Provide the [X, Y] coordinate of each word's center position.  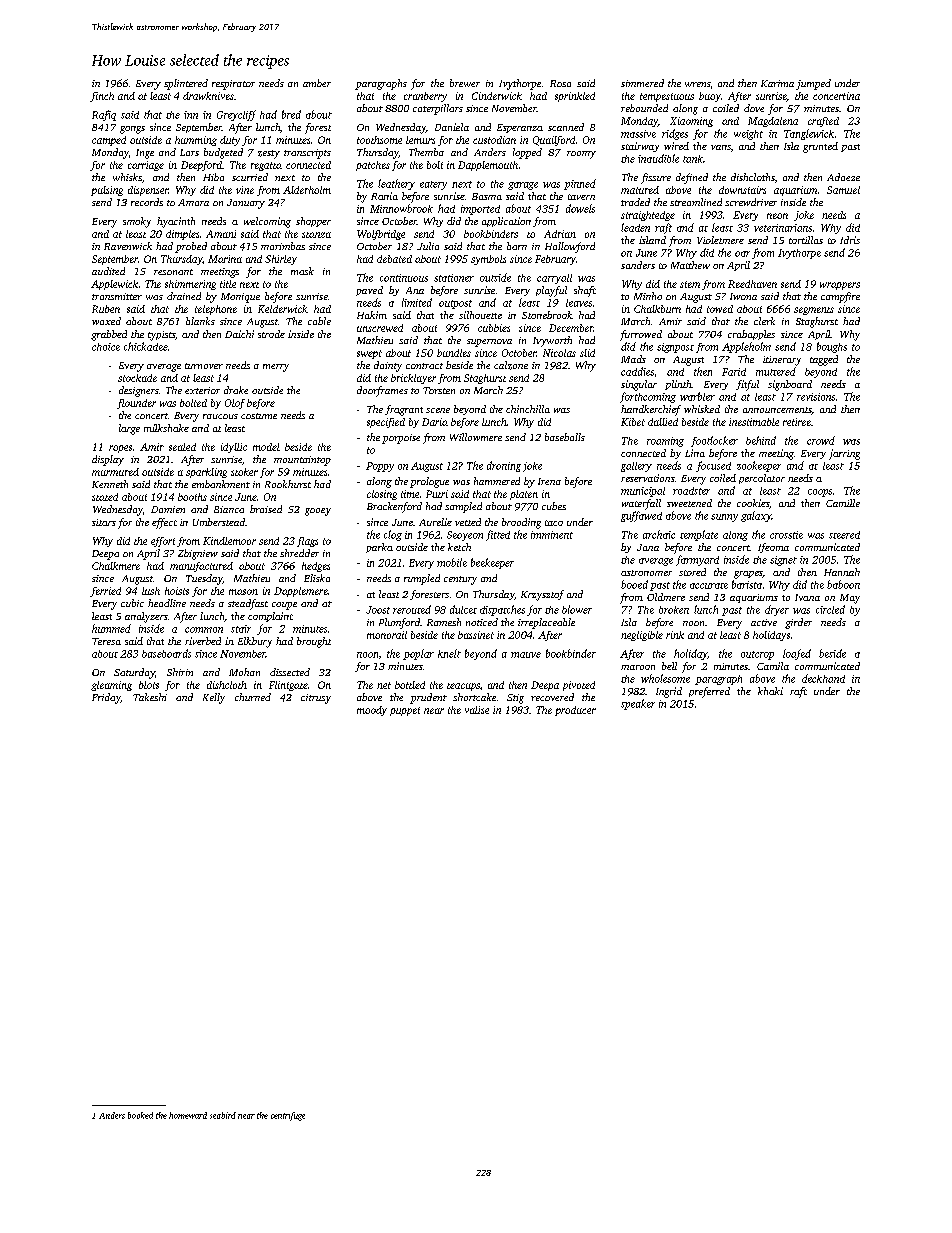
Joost [378, 610]
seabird [223, 1115]
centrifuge [288, 1116]
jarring [844, 454]
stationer [454, 278]
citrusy [316, 699]
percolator [762, 479]
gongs [132, 130]
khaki [770, 691]
